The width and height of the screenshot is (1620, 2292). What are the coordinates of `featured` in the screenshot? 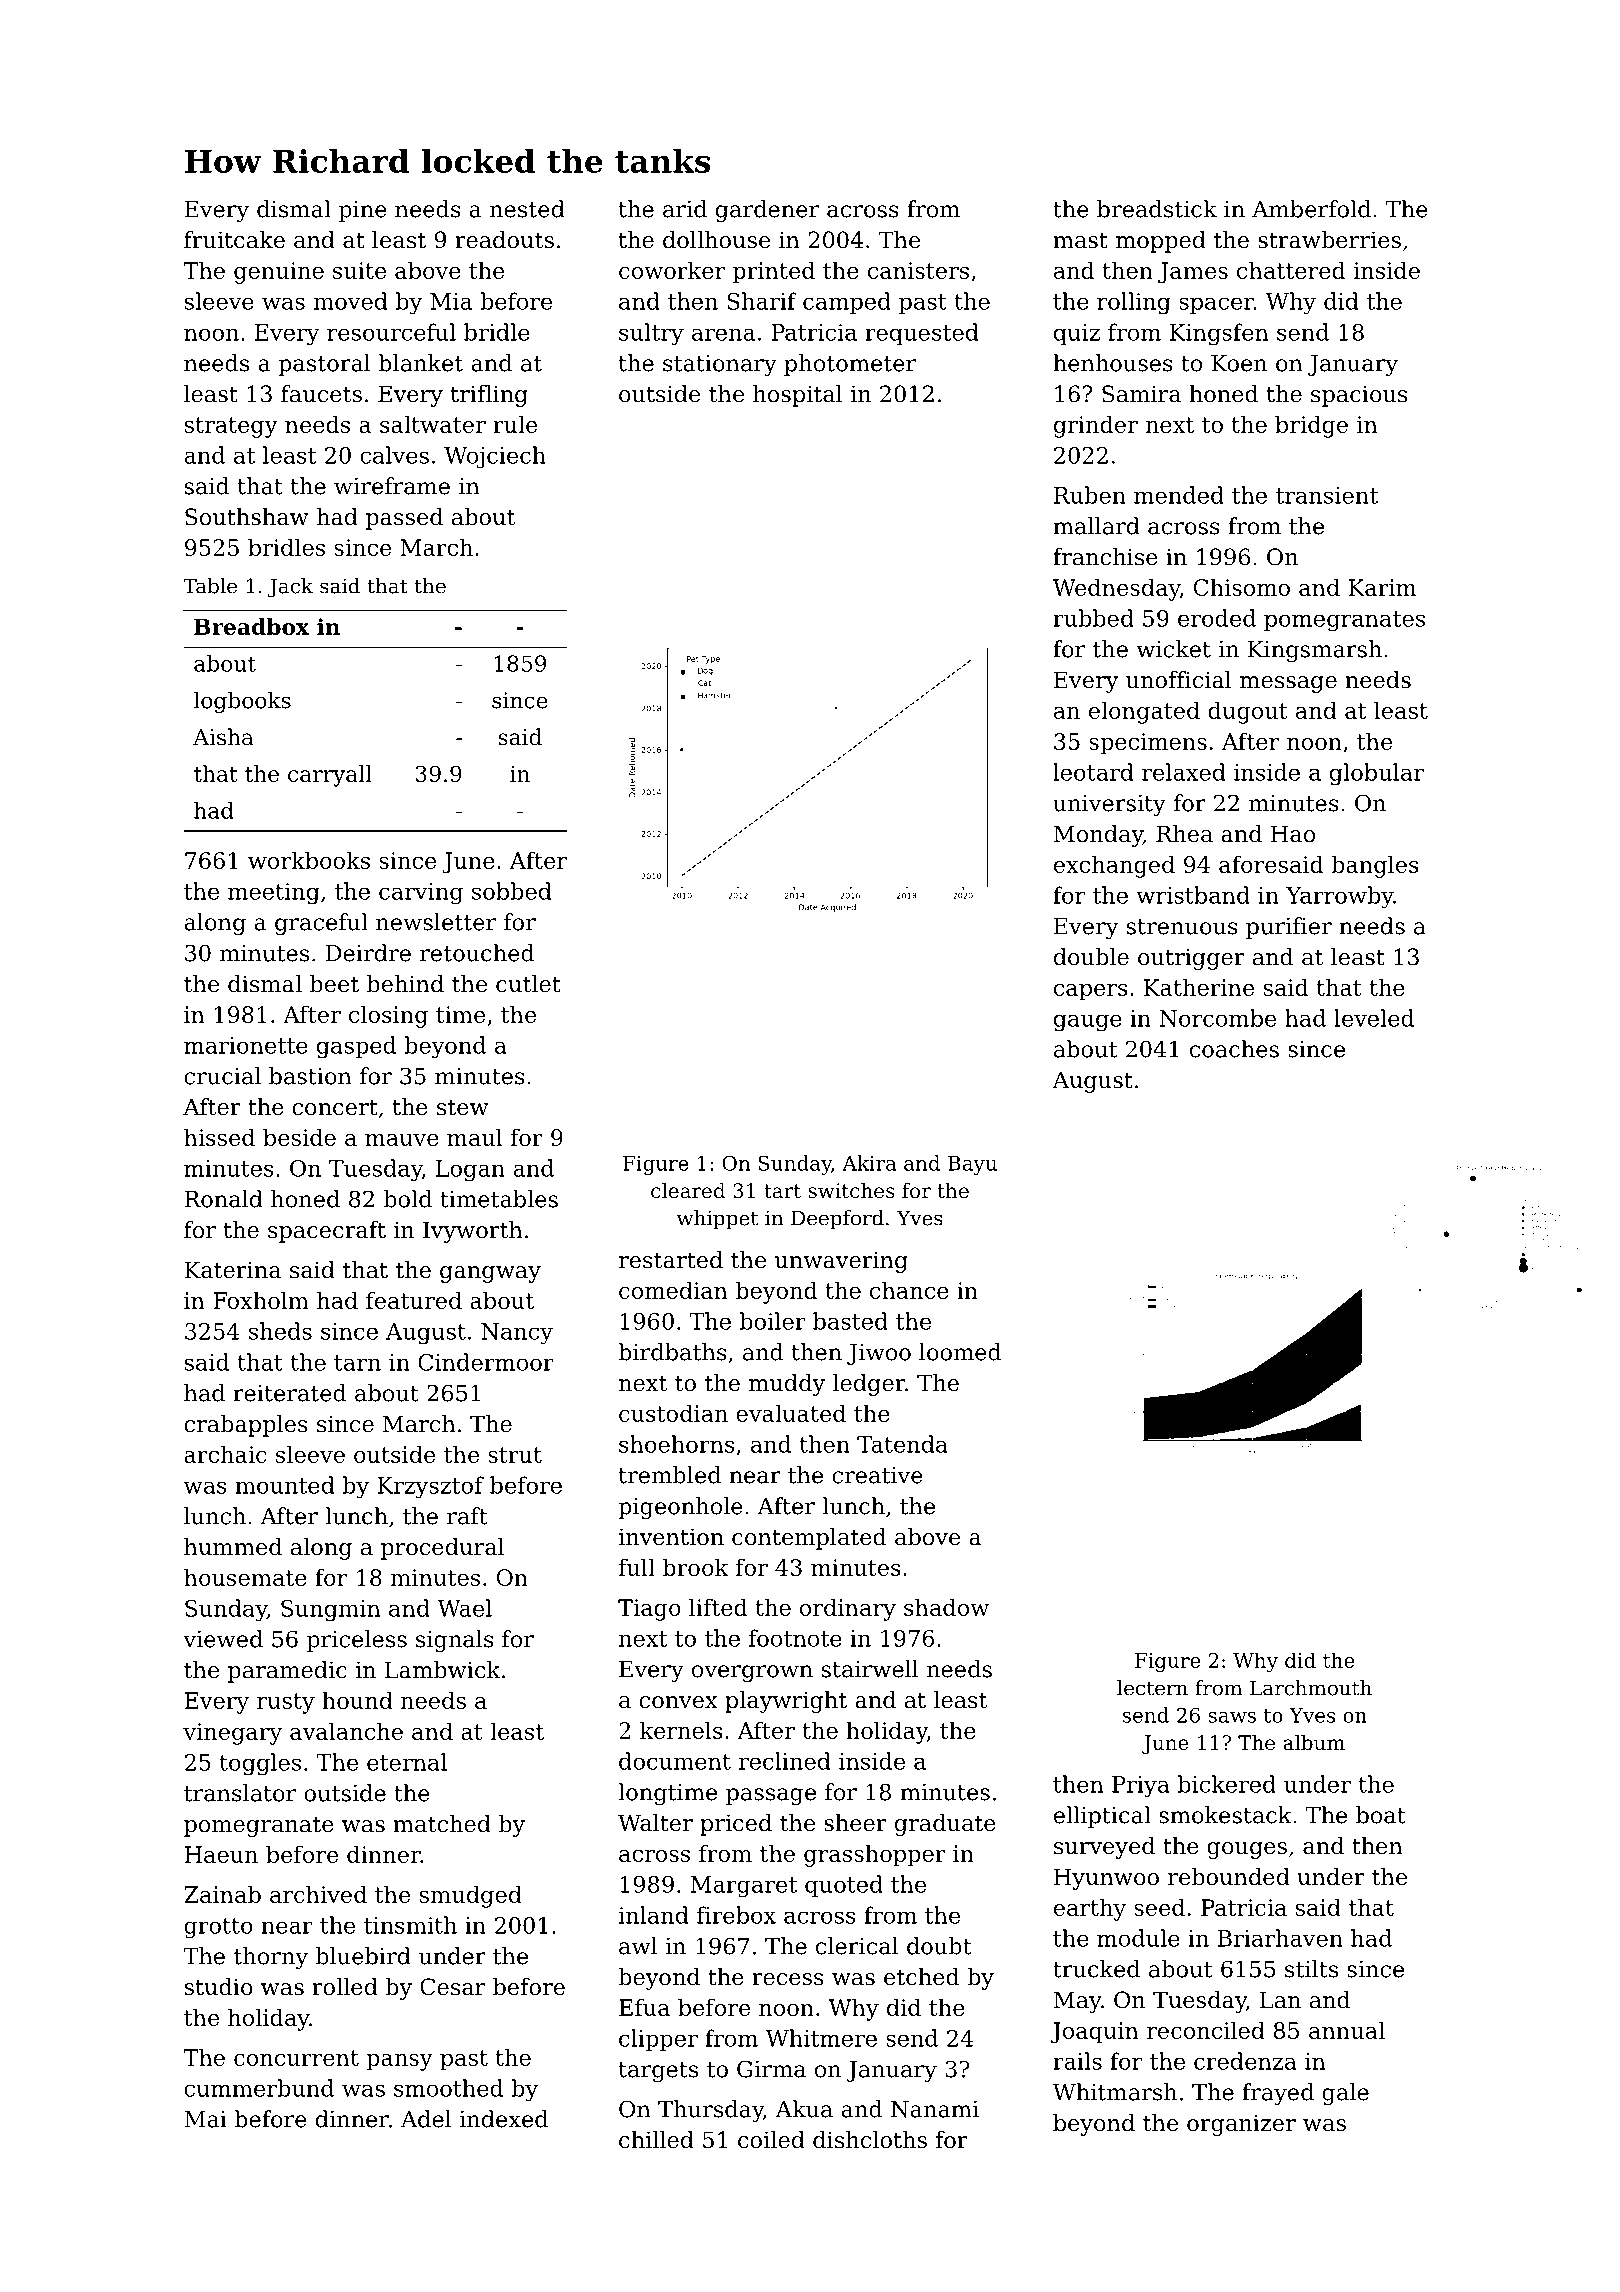 It's located at (414, 1300).
